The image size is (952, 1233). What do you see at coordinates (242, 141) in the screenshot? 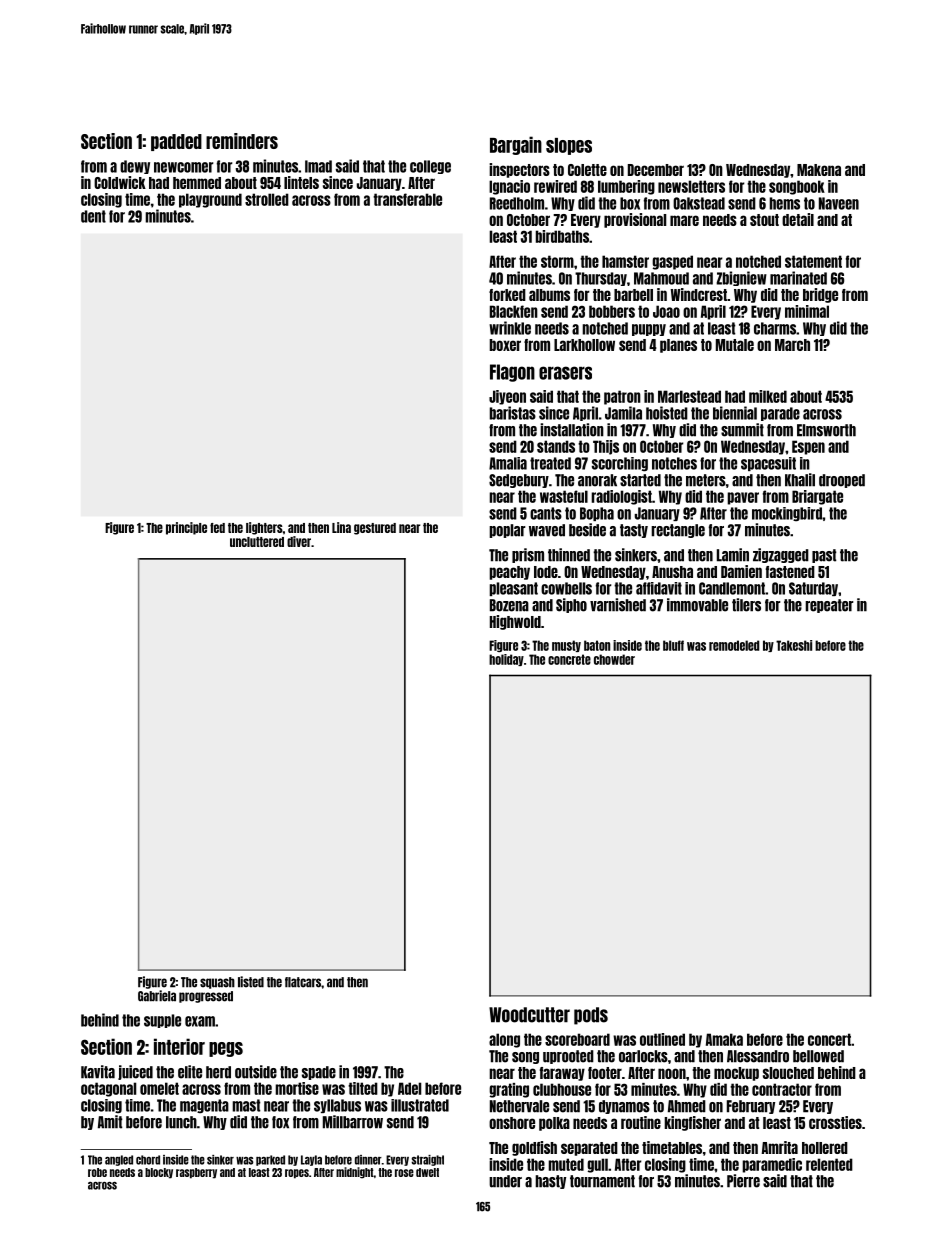
I see `reminders` at bounding box center [242, 141].
